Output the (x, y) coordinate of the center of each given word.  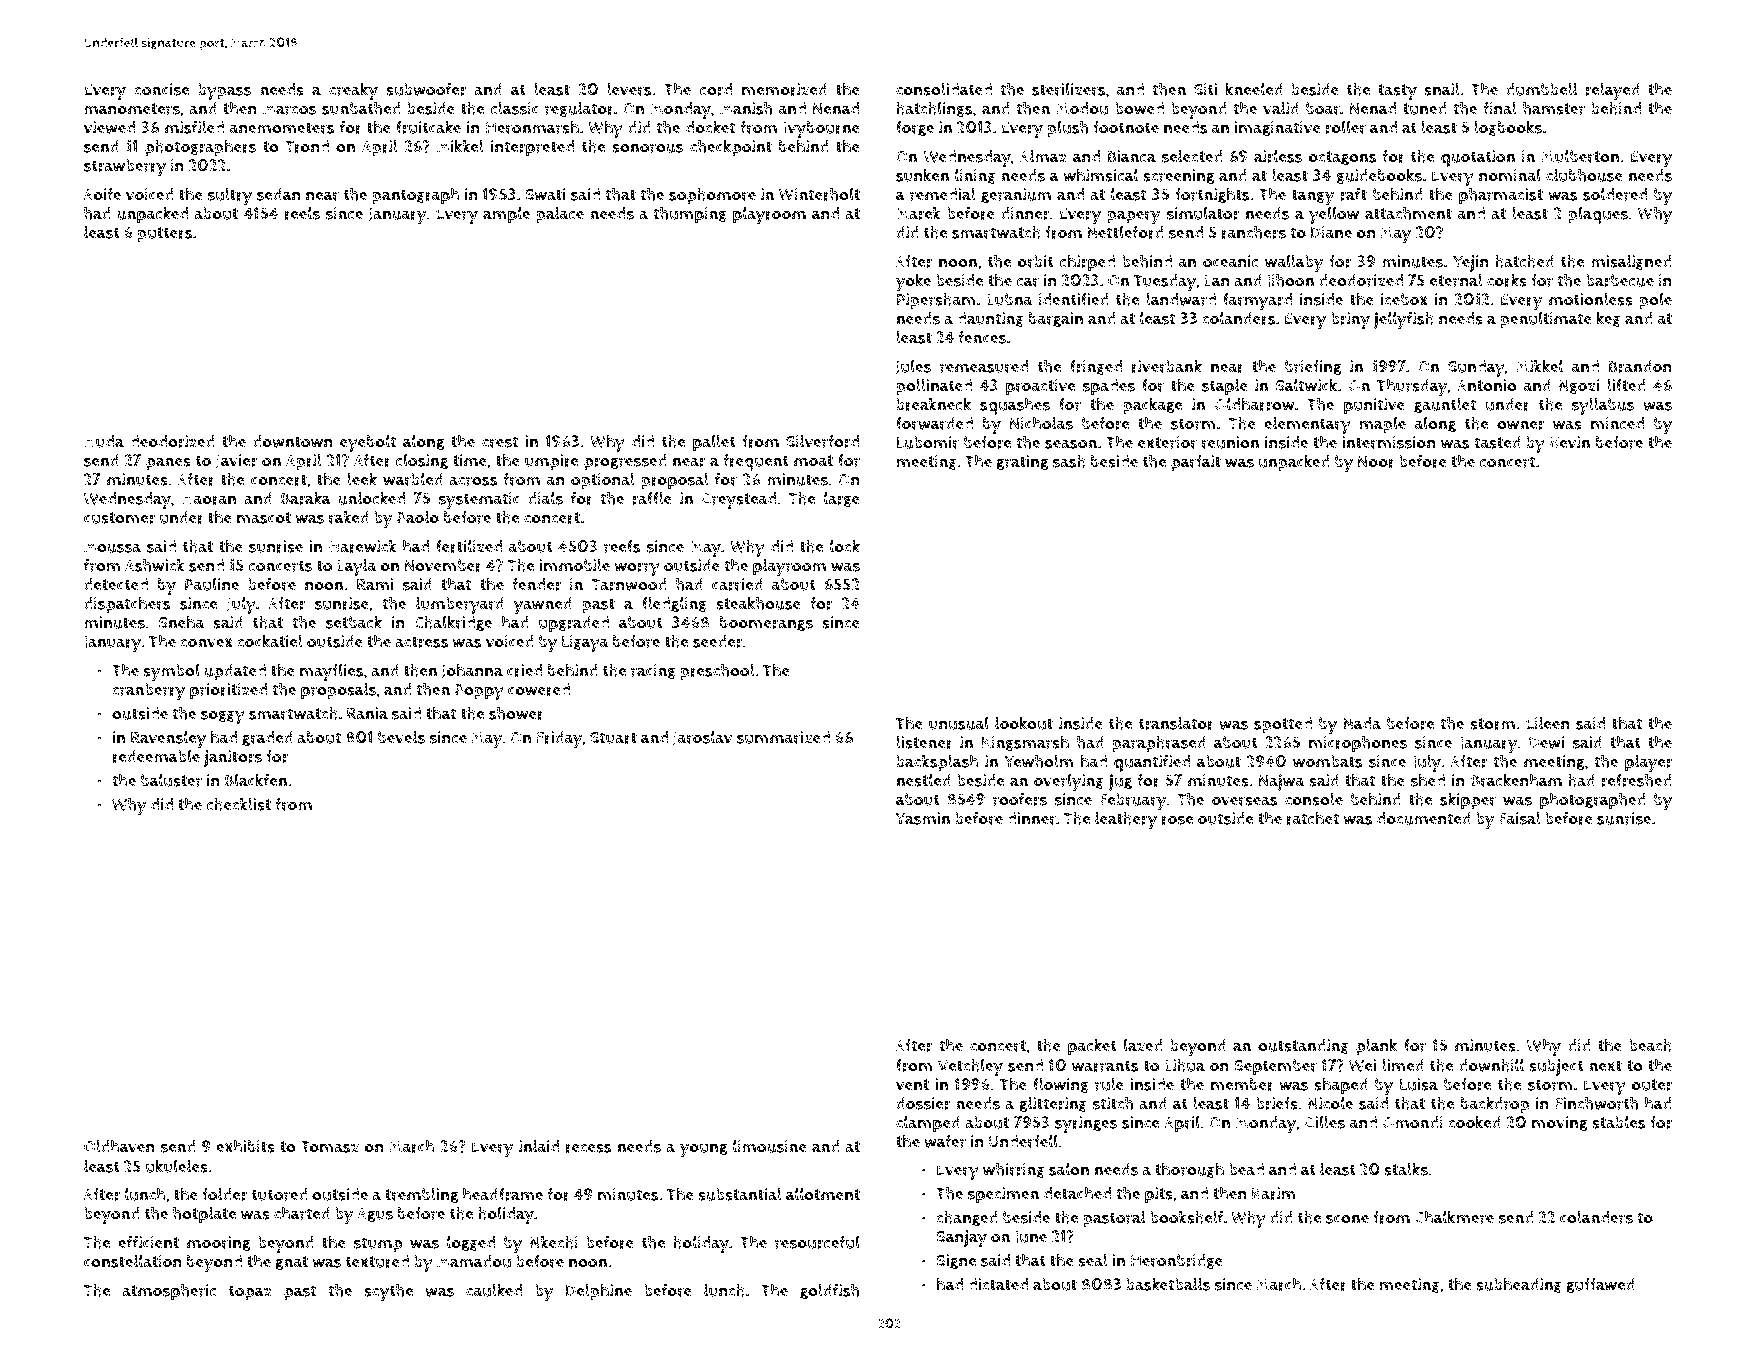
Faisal (1520, 818)
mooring (218, 1243)
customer (119, 518)
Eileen (1548, 723)
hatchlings (934, 109)
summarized (783, 737)
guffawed (1600, 1285)
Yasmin (923, 818)
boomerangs (766, 623)
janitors (233, 758)
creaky (353, 91)
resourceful (817, 1242)
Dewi (1546, 742)
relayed (1612, 91)
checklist (239, 804)
